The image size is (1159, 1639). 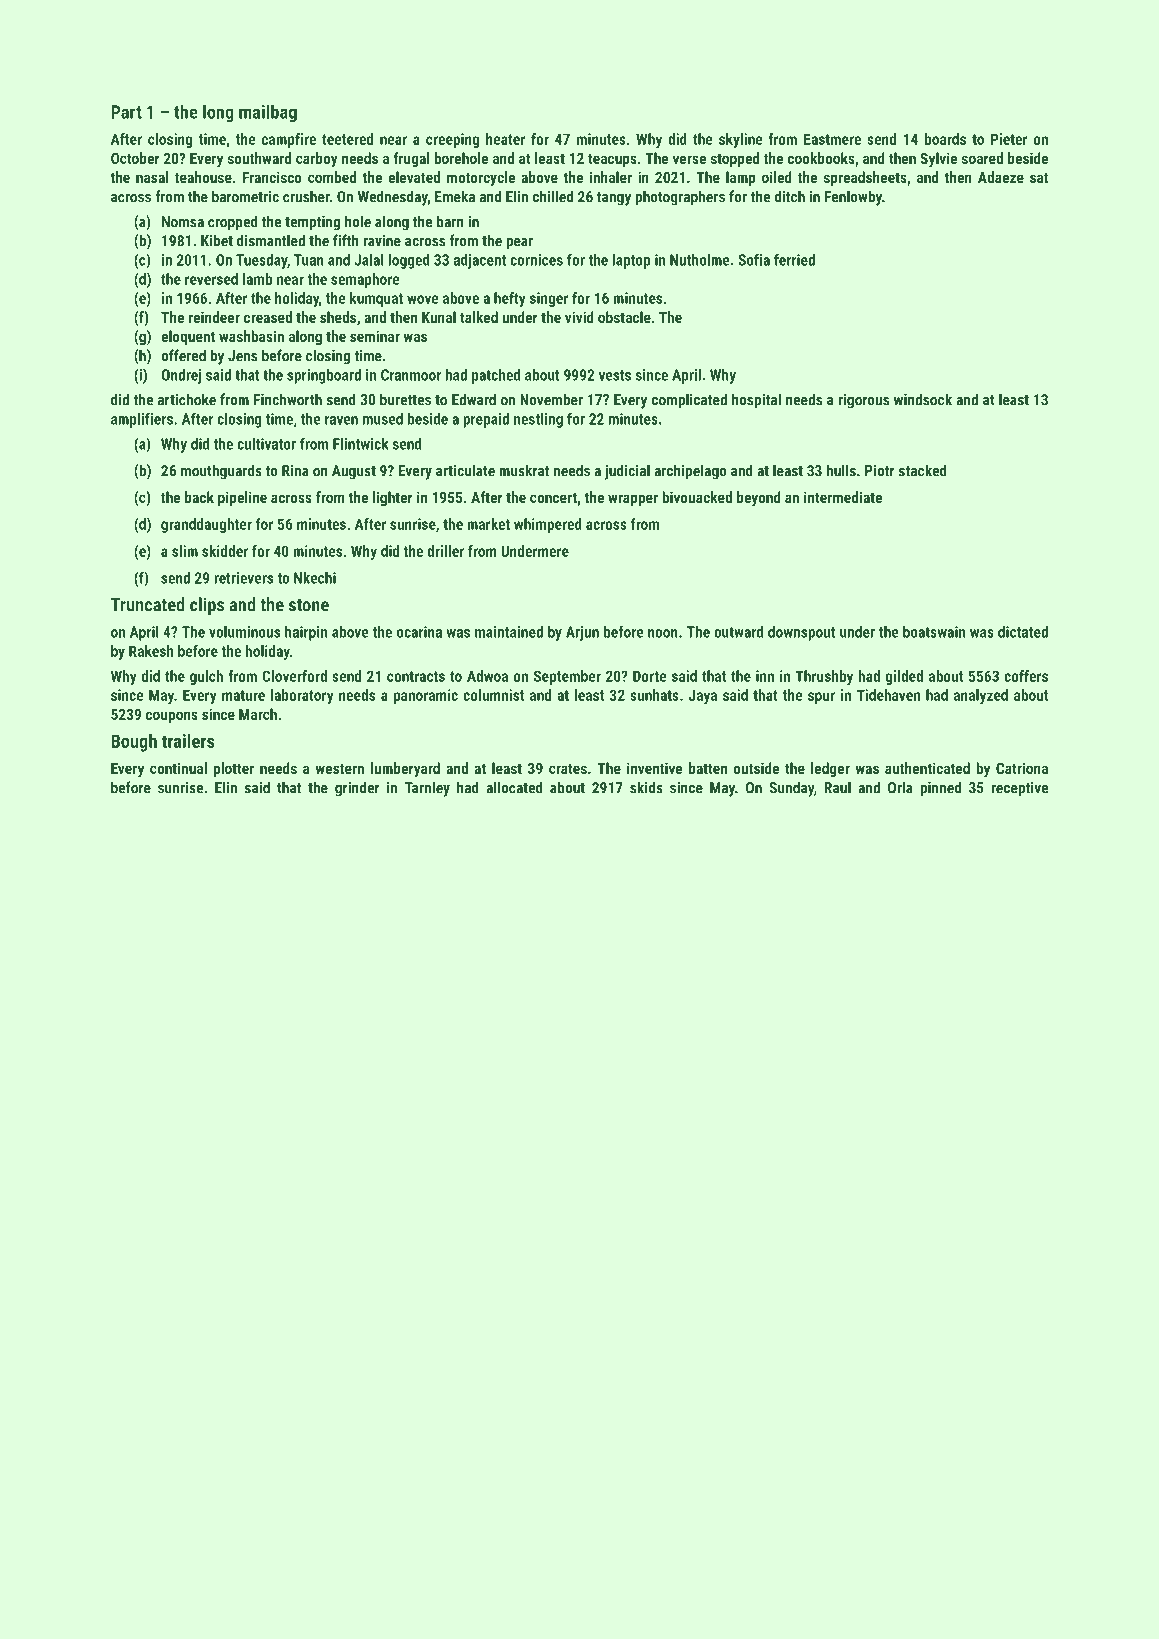 I want to click on skids, so click(x=646, y=787).
